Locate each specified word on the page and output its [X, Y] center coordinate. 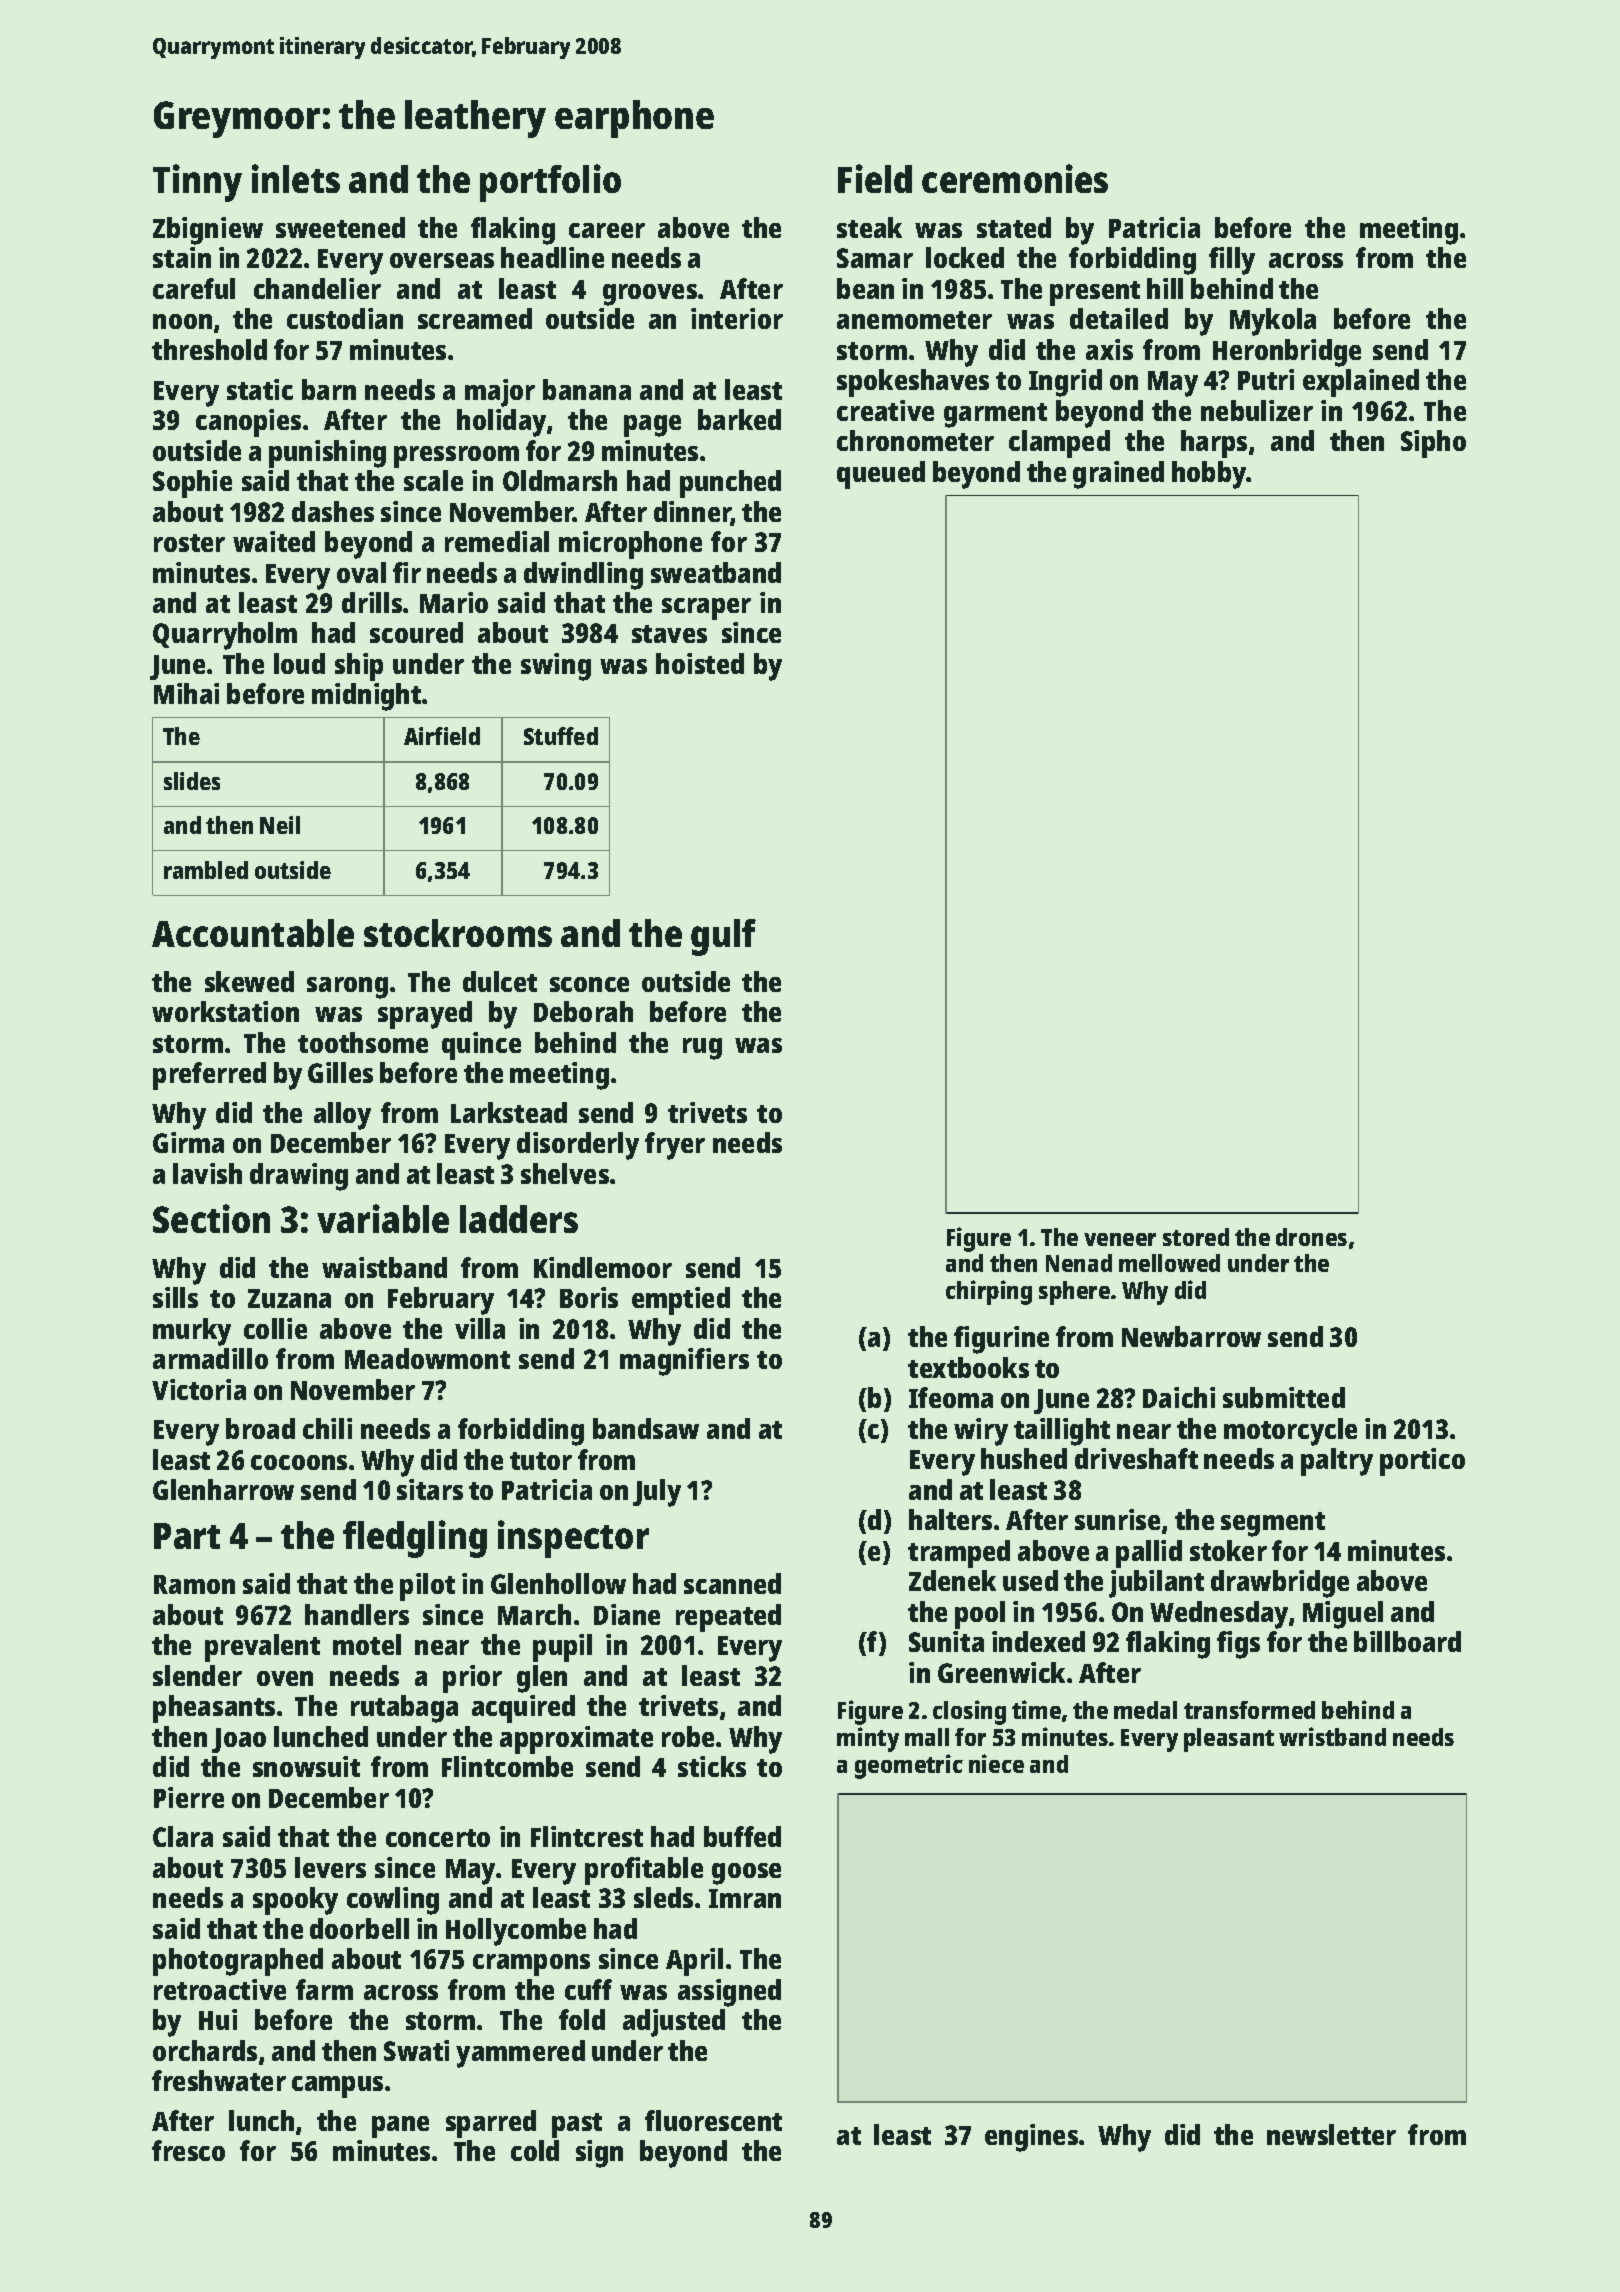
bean [865, 288]
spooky [295, 1901]
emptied [681, 1301]
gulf [723, 937]
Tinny [197, 183]
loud [299, 663]
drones [1311, 1237]
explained [1361, 383]
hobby [1209, 475]
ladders [519, 1219]
